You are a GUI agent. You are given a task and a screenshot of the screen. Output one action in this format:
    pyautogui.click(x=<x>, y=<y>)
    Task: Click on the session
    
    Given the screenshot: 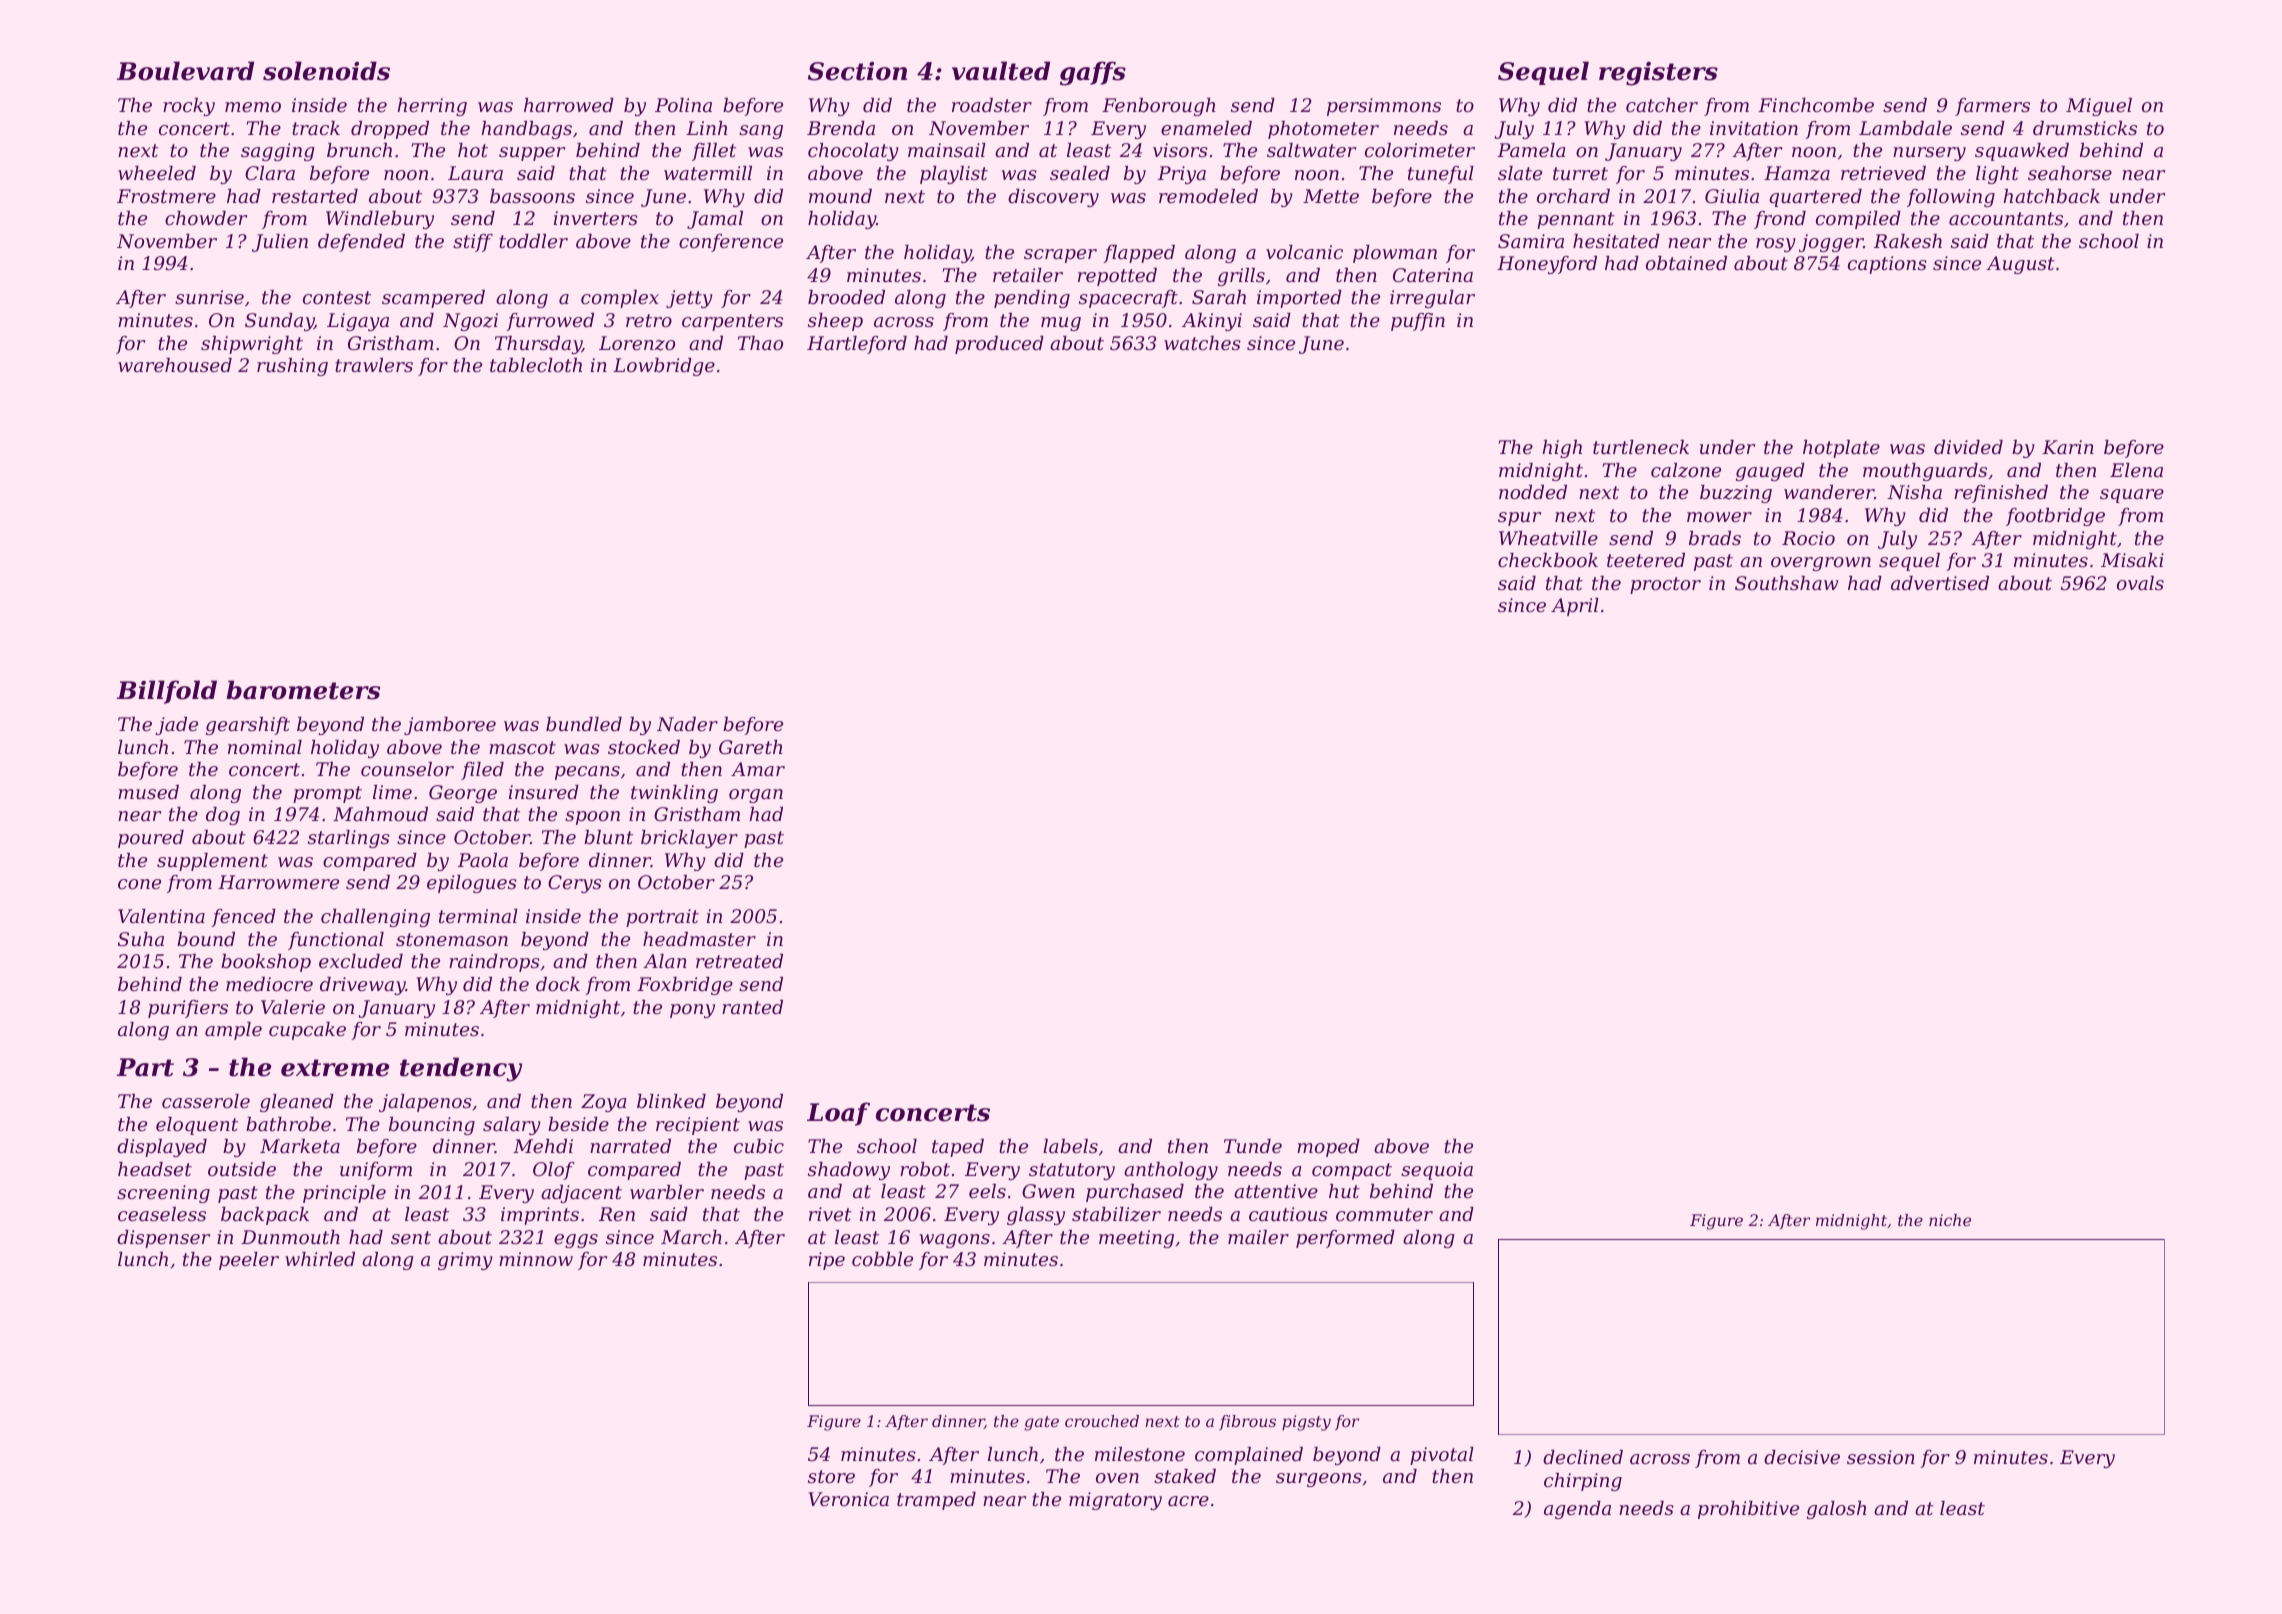 What is the action you would take?
    pyautogui.click(x=1881, y=1457)
